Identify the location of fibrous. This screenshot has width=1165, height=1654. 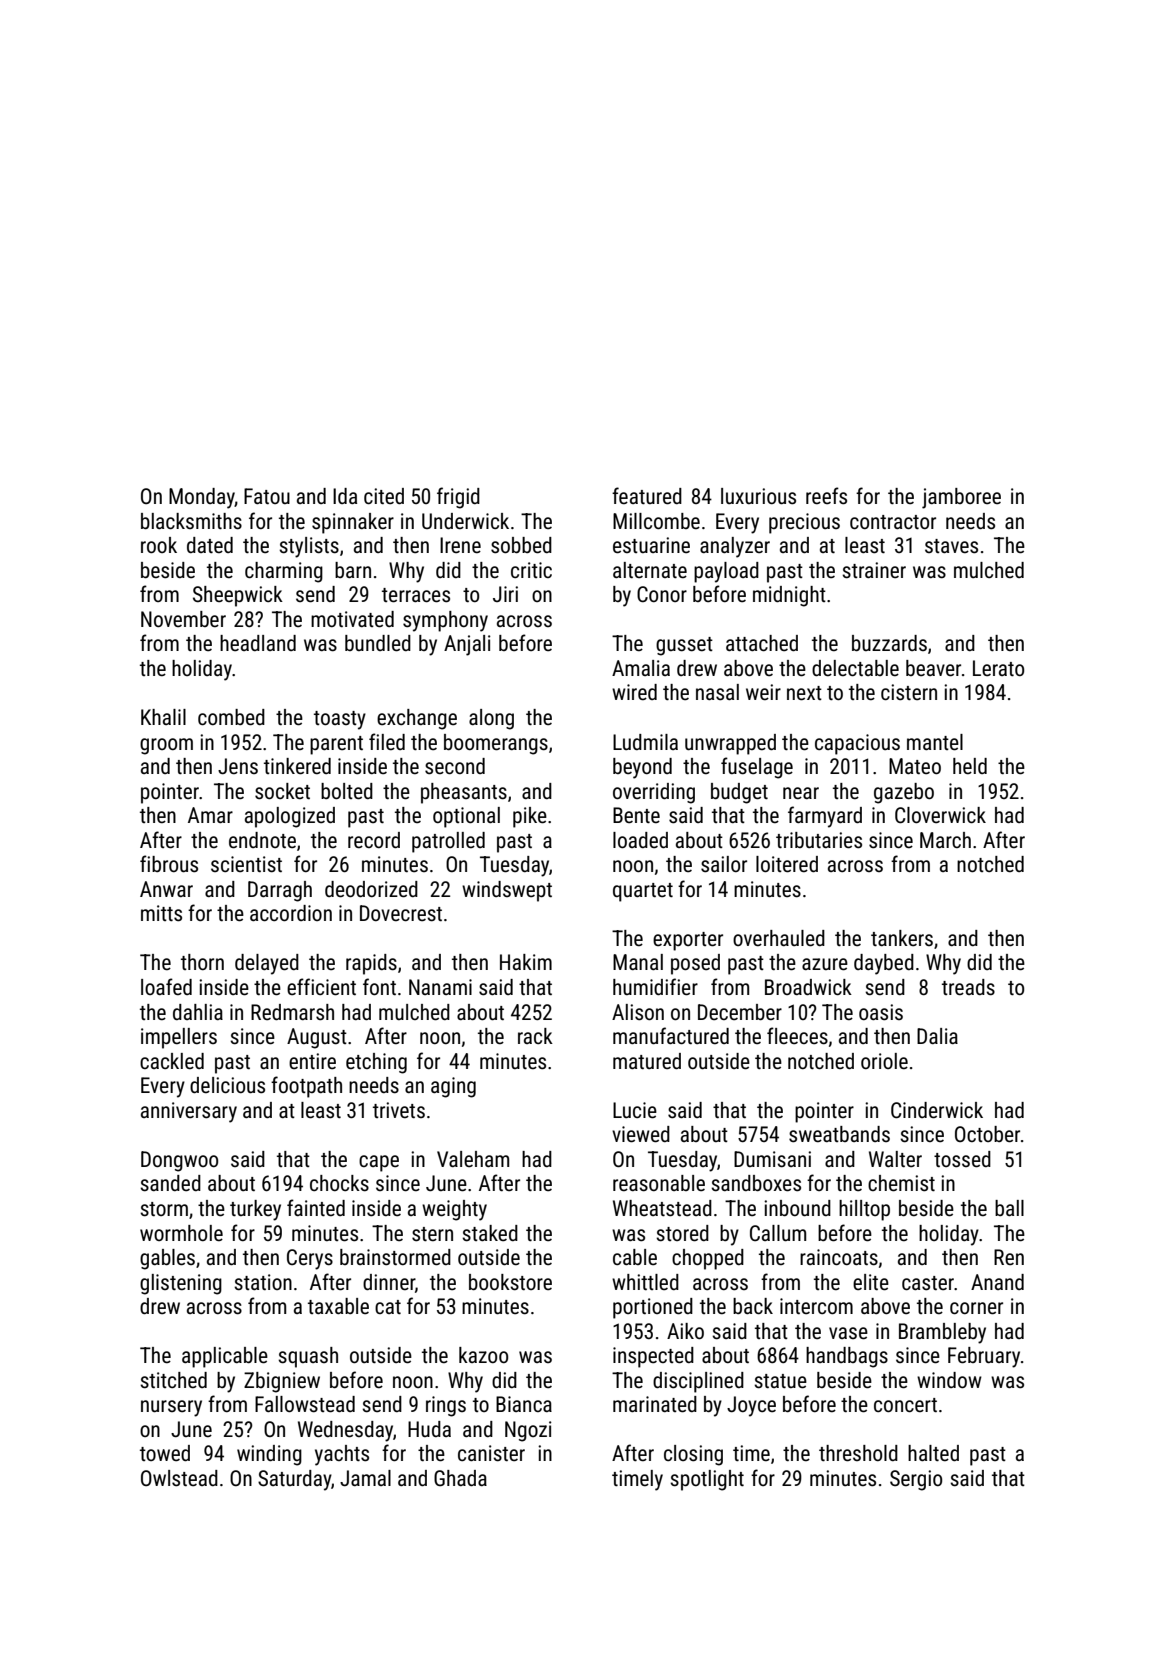
(169, 864).
